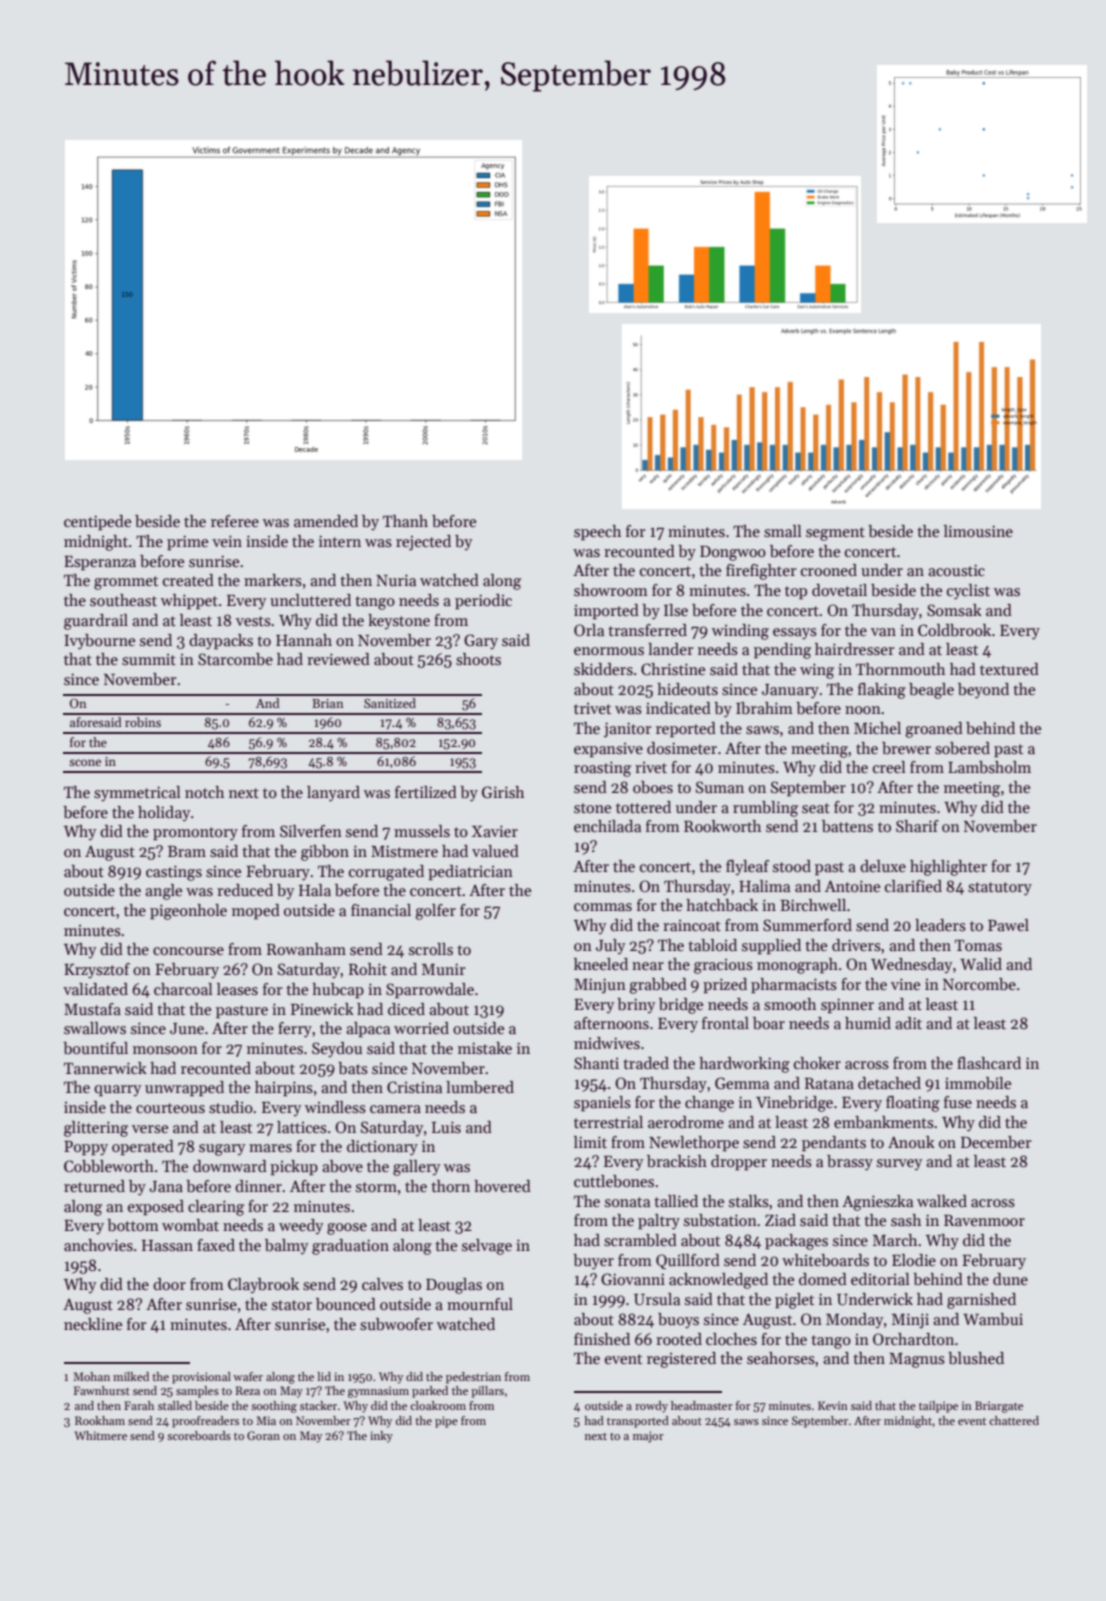 Image resolution: width=1106 pixels, height=1601 pixels. I want to click on aerodrome, so click(686, 1122).
